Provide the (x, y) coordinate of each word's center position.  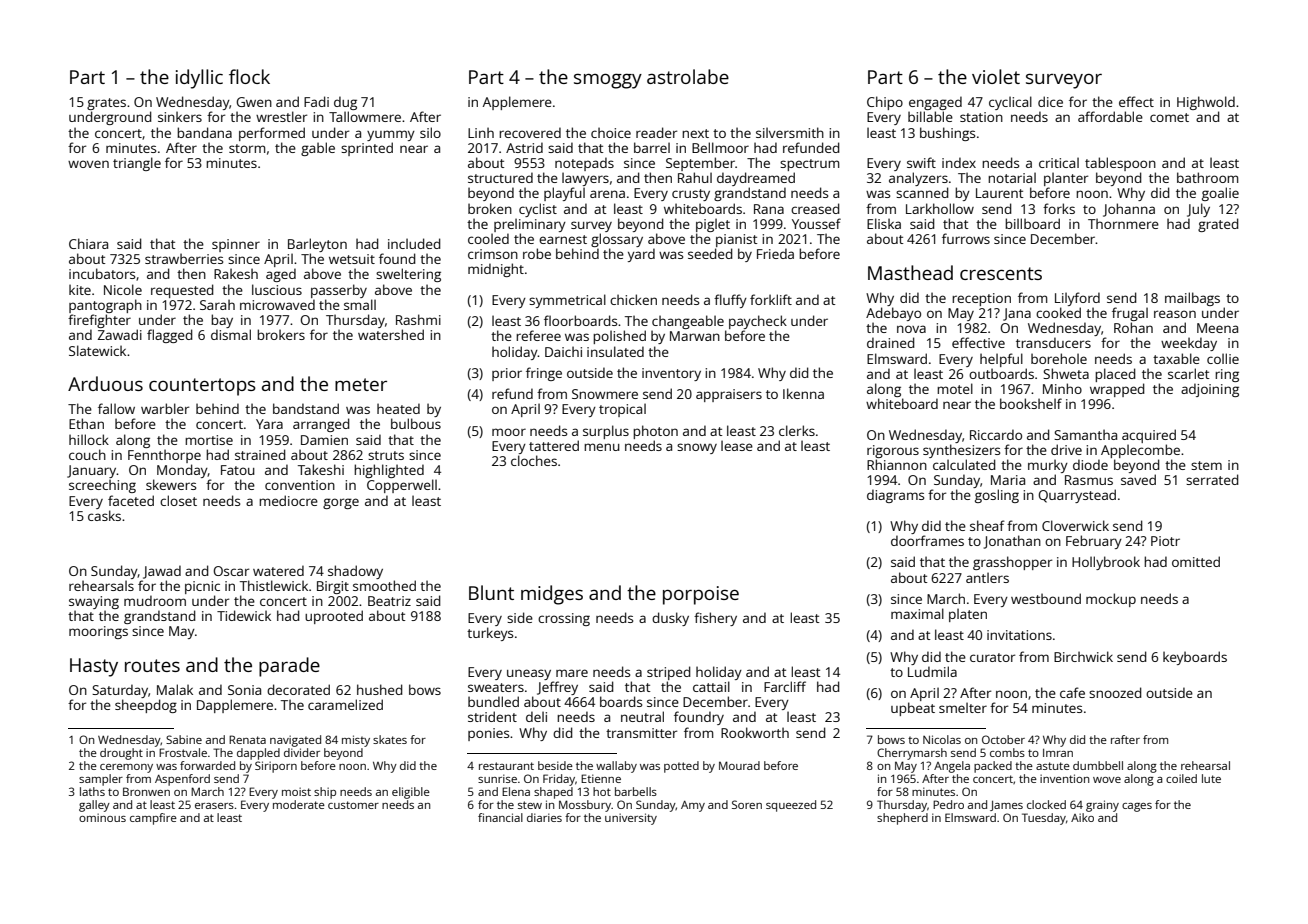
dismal (231, 334)
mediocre (288, 500)
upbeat (913, 709)
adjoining (1210, 390)
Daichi (563, 351)
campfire (153, 819)
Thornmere (1123, 223)
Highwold (1206, 103)
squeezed (791, 806)
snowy (697, 448)
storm (247, 148)
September (700, 164)
